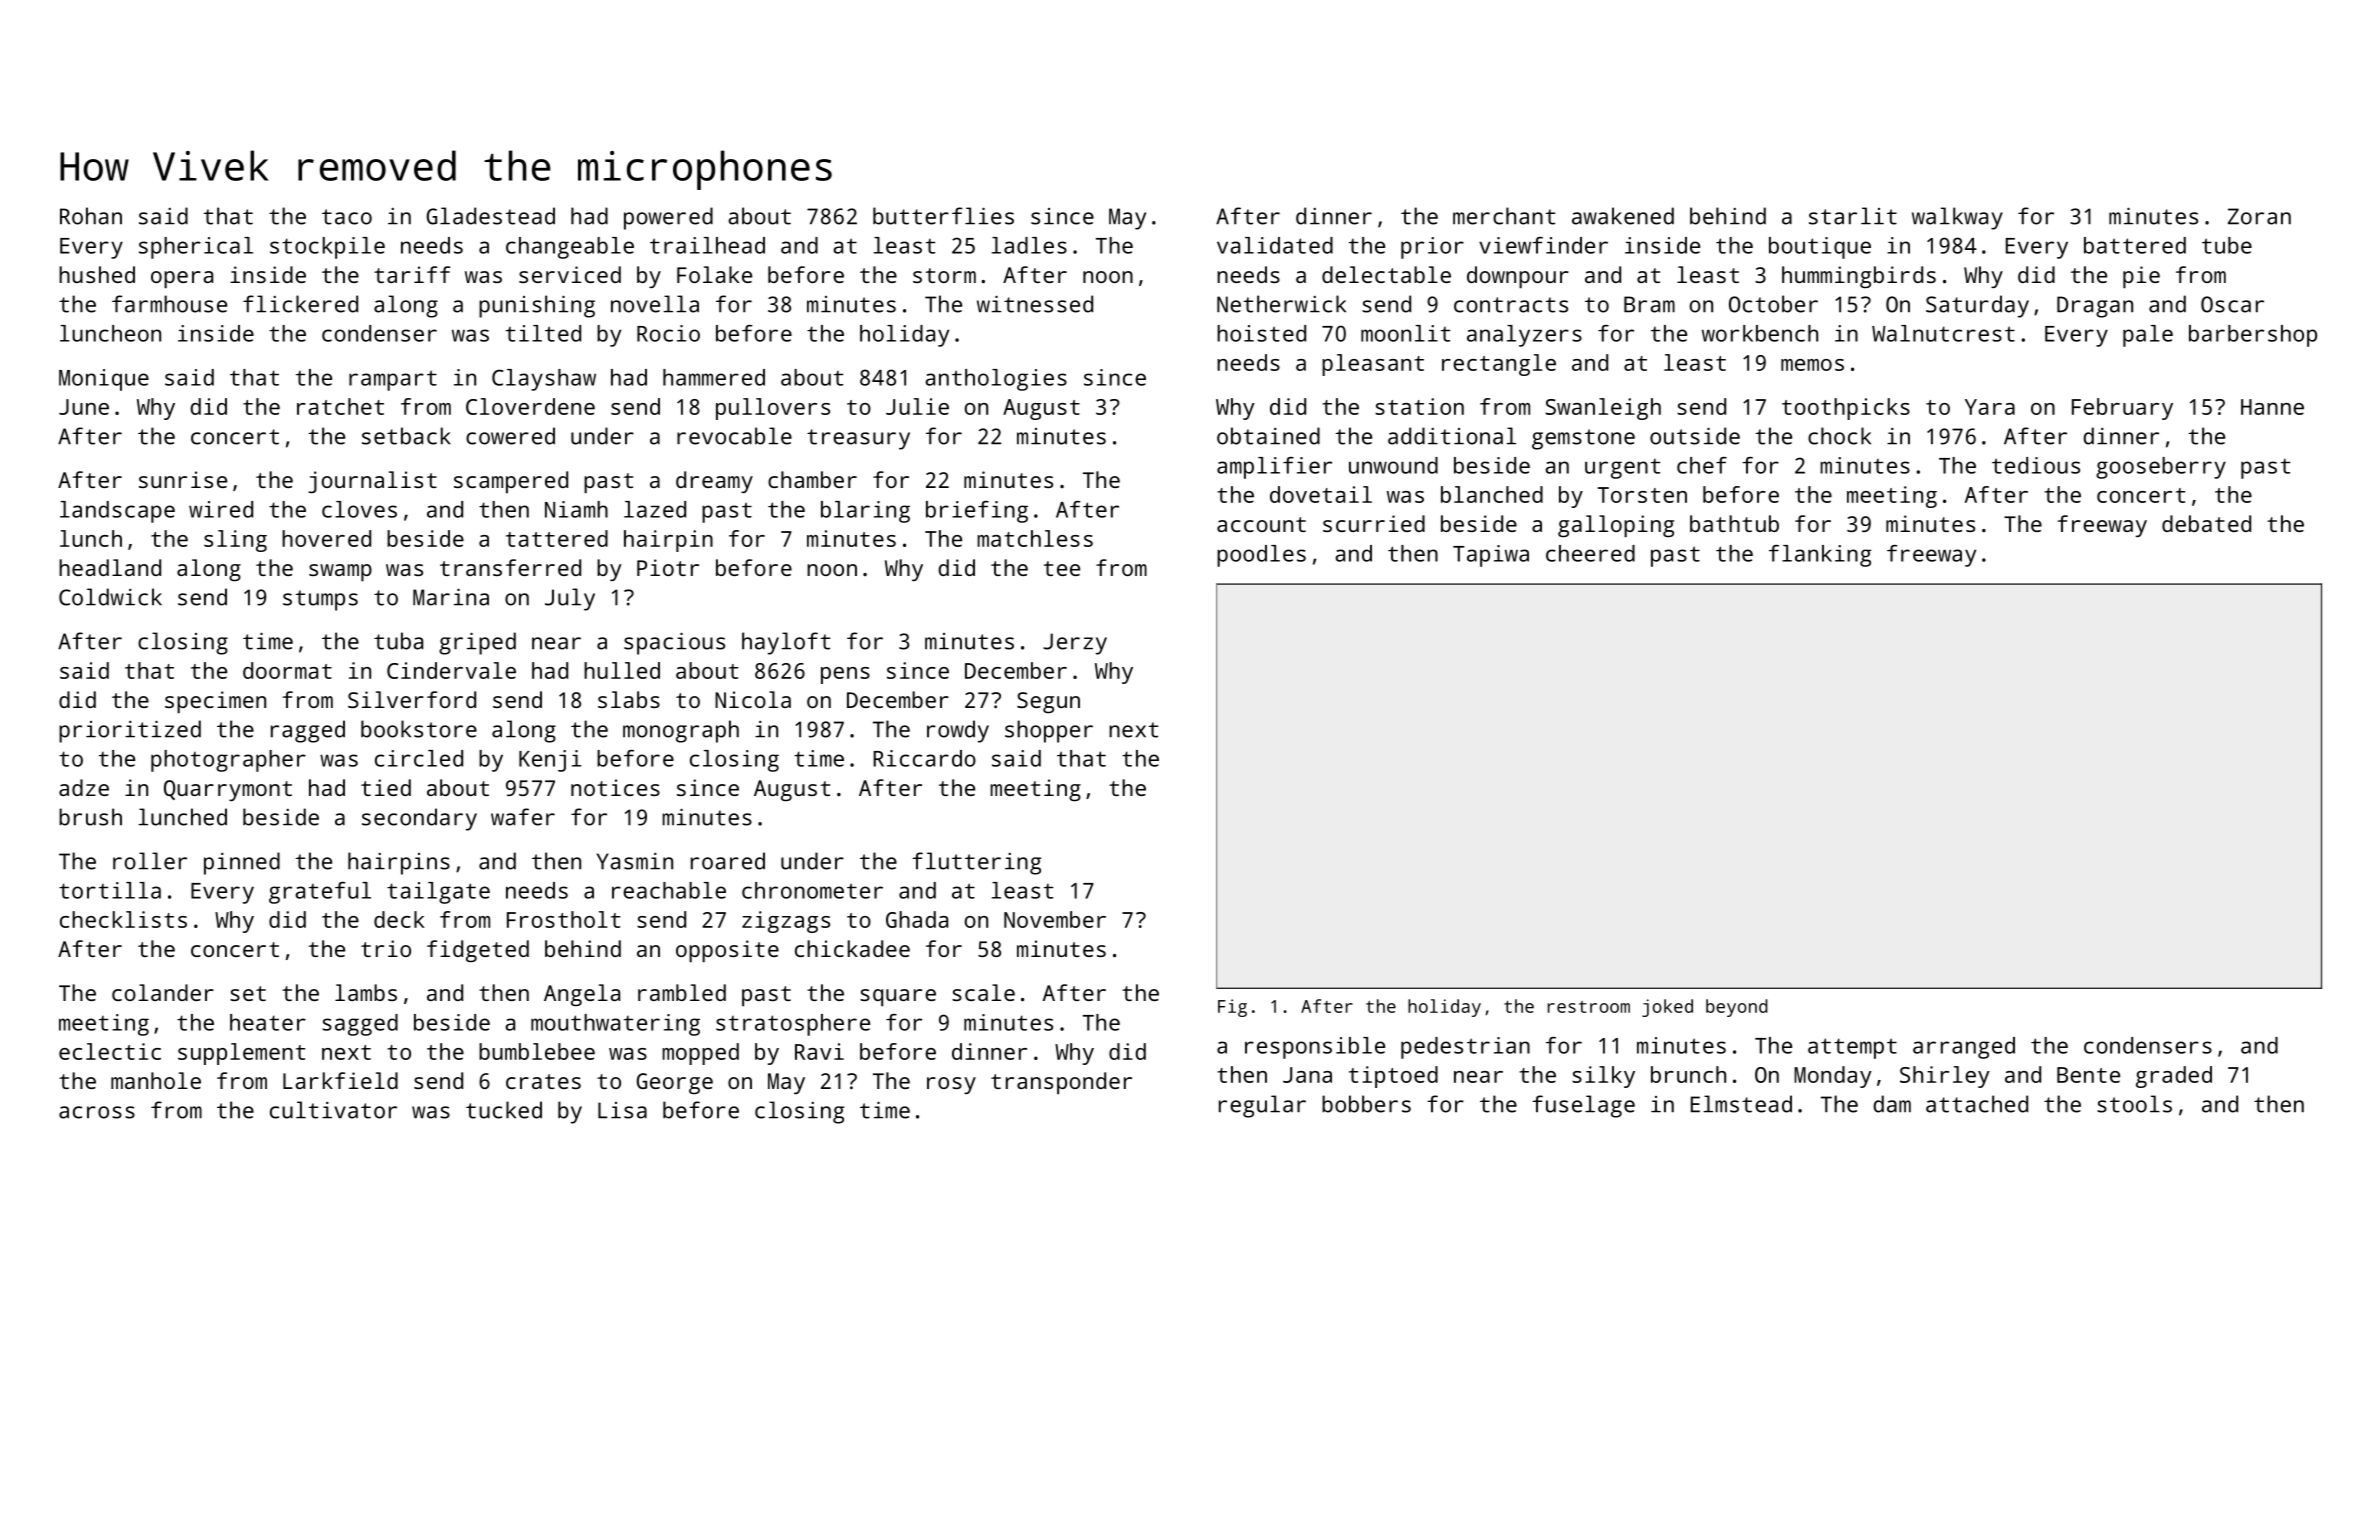 The height and width of the screenshot is (1540, 2380). Describe the element at coordinates (1957, 218) in the screenshot. I see `walkway` at that location.
